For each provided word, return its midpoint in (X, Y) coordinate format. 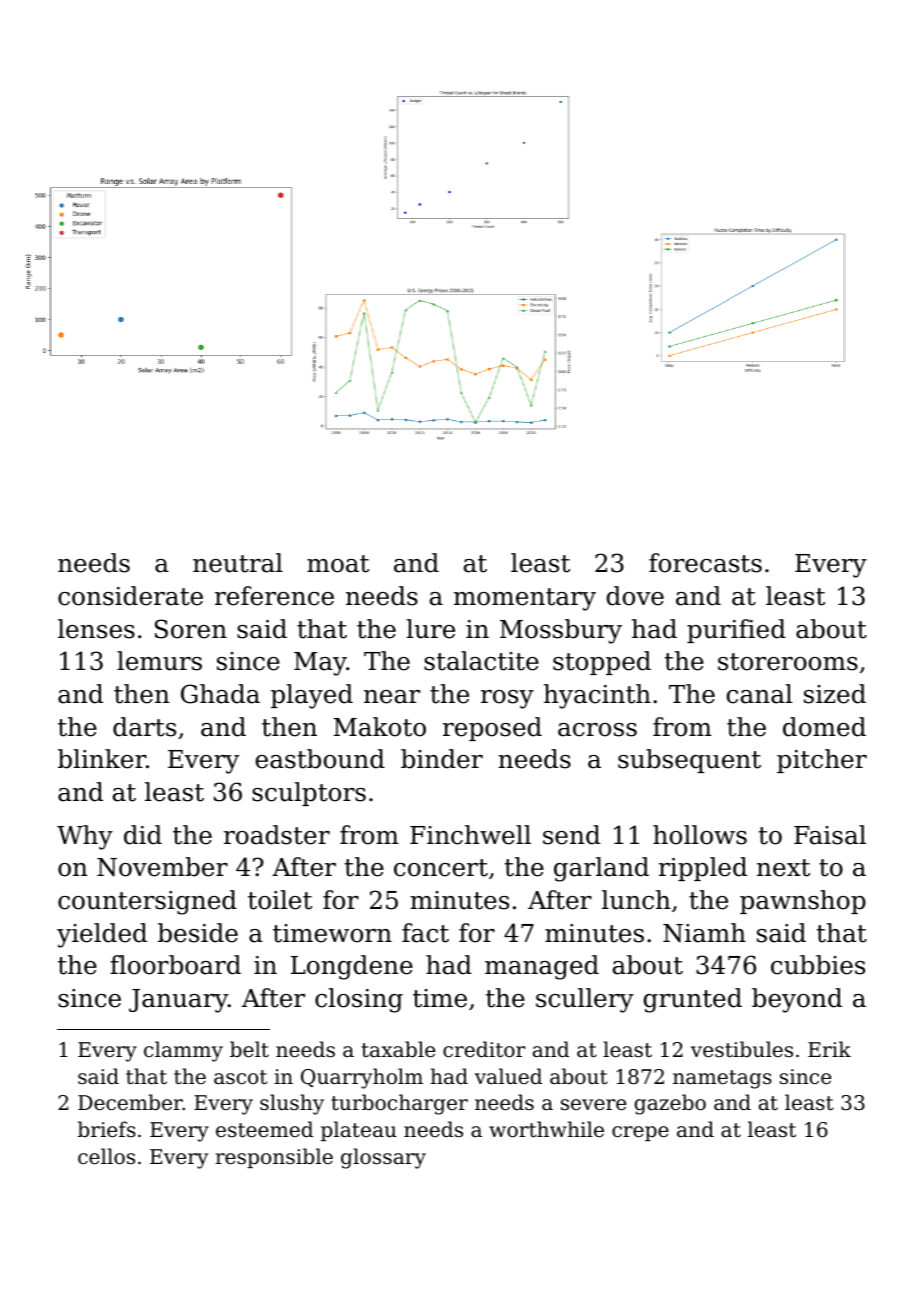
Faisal (830, 835)
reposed (492, 729)
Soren (191, 629)
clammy (183, 1051)
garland (601, 869)
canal (759, 694)
